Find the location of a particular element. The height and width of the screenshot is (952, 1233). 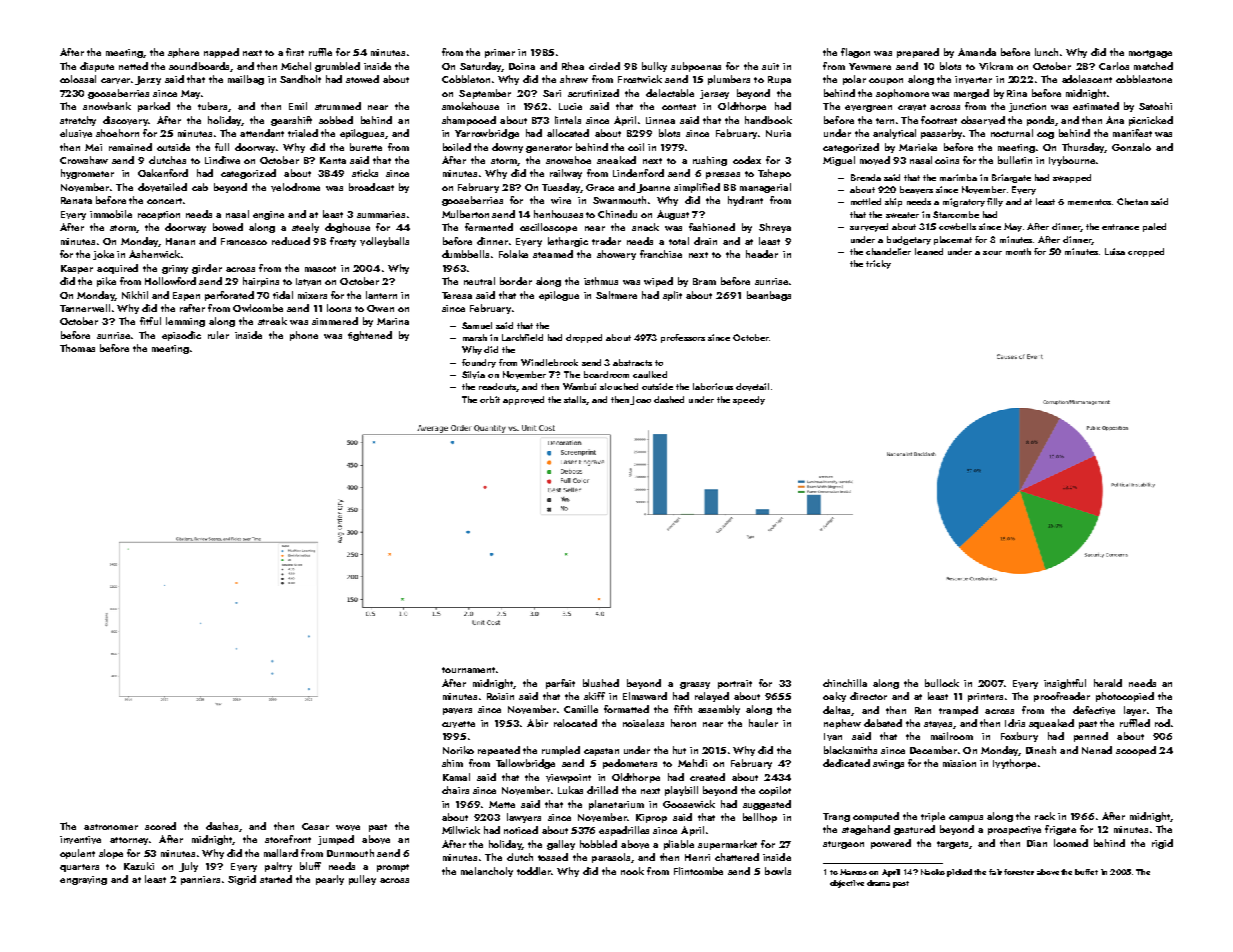

Renata is located at coordinates (76, 200).
